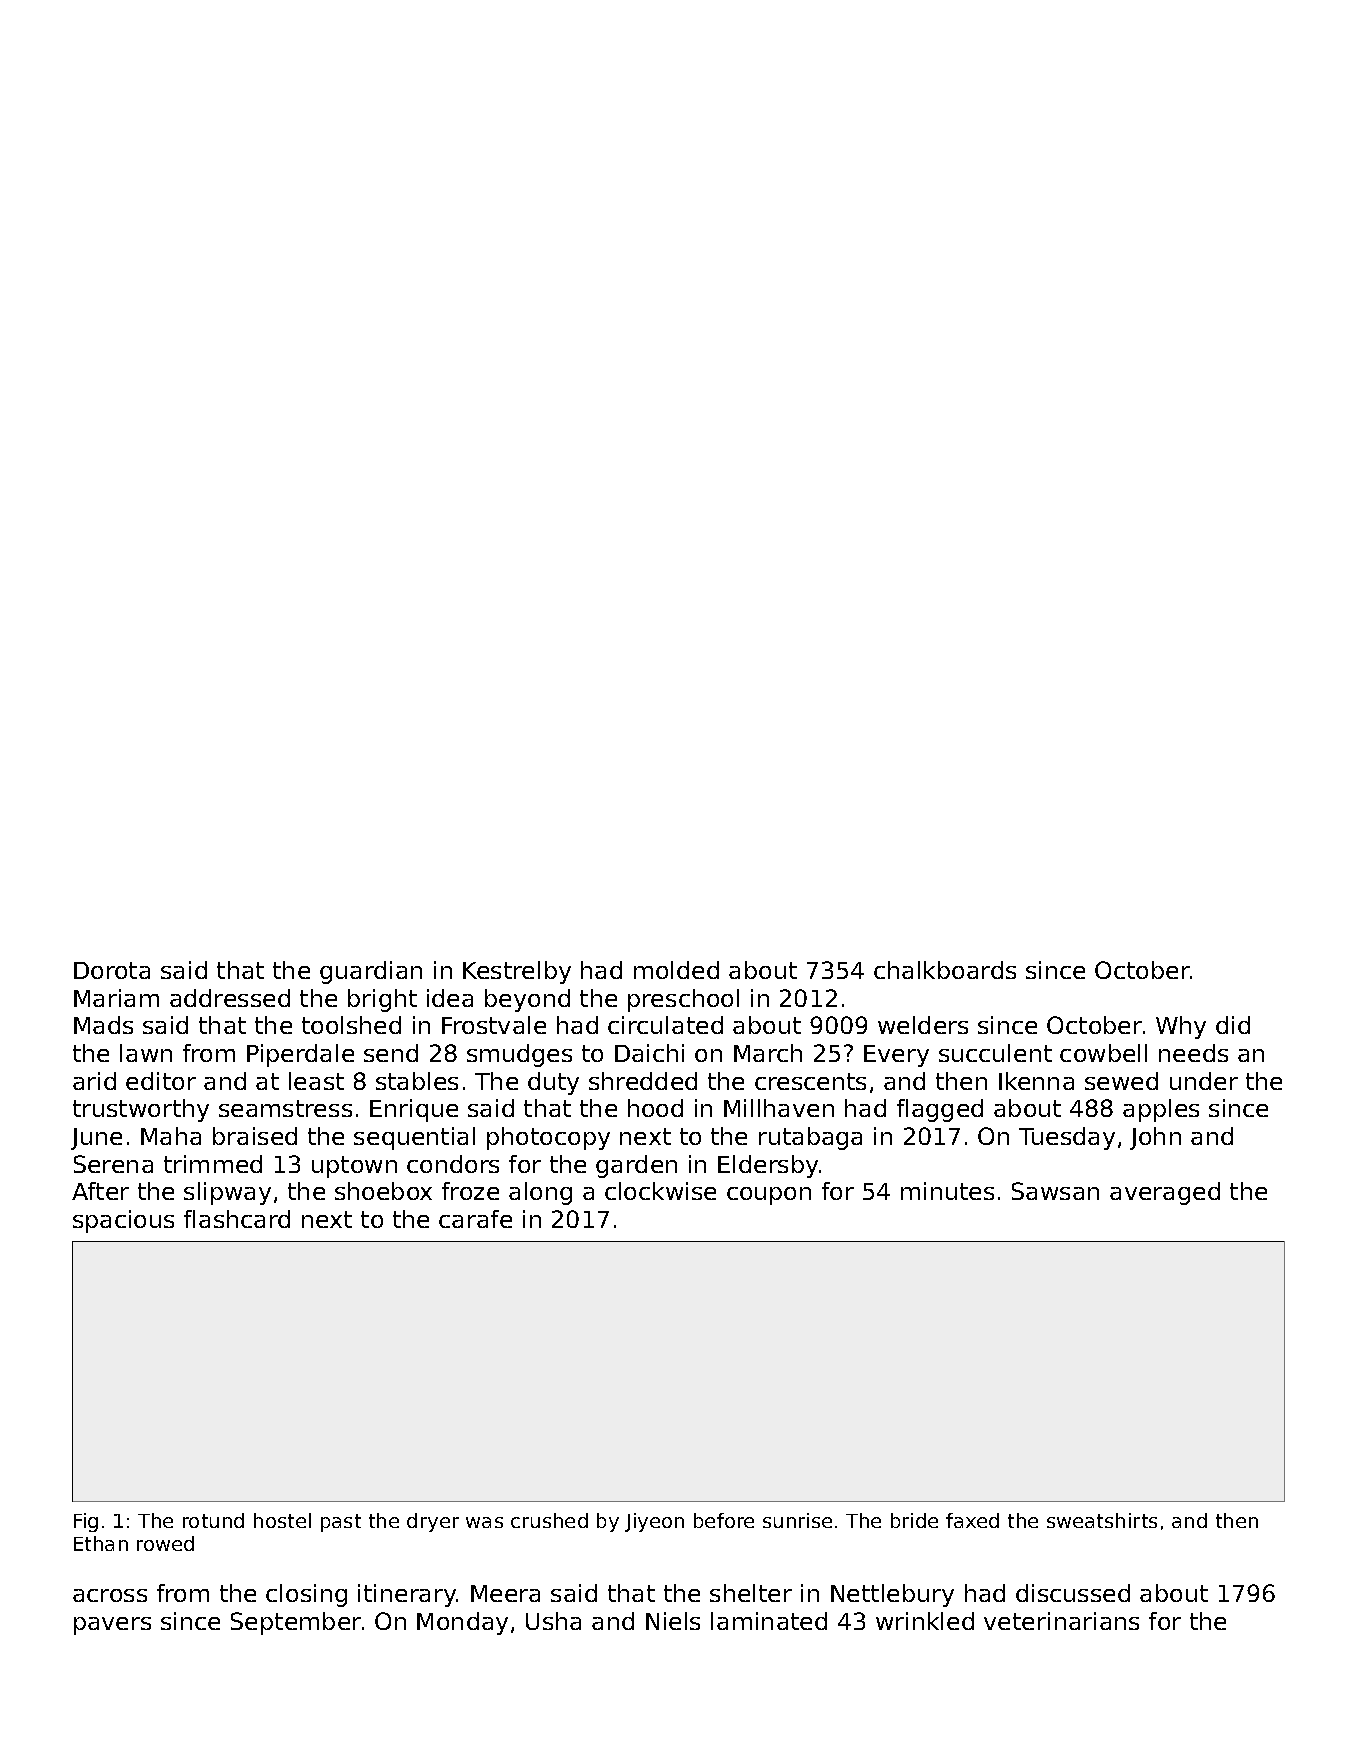 This image has width=1357, height=1757. Describe the element at coordinates (351, 1025) in the image. I see `toolshed` at that location.
